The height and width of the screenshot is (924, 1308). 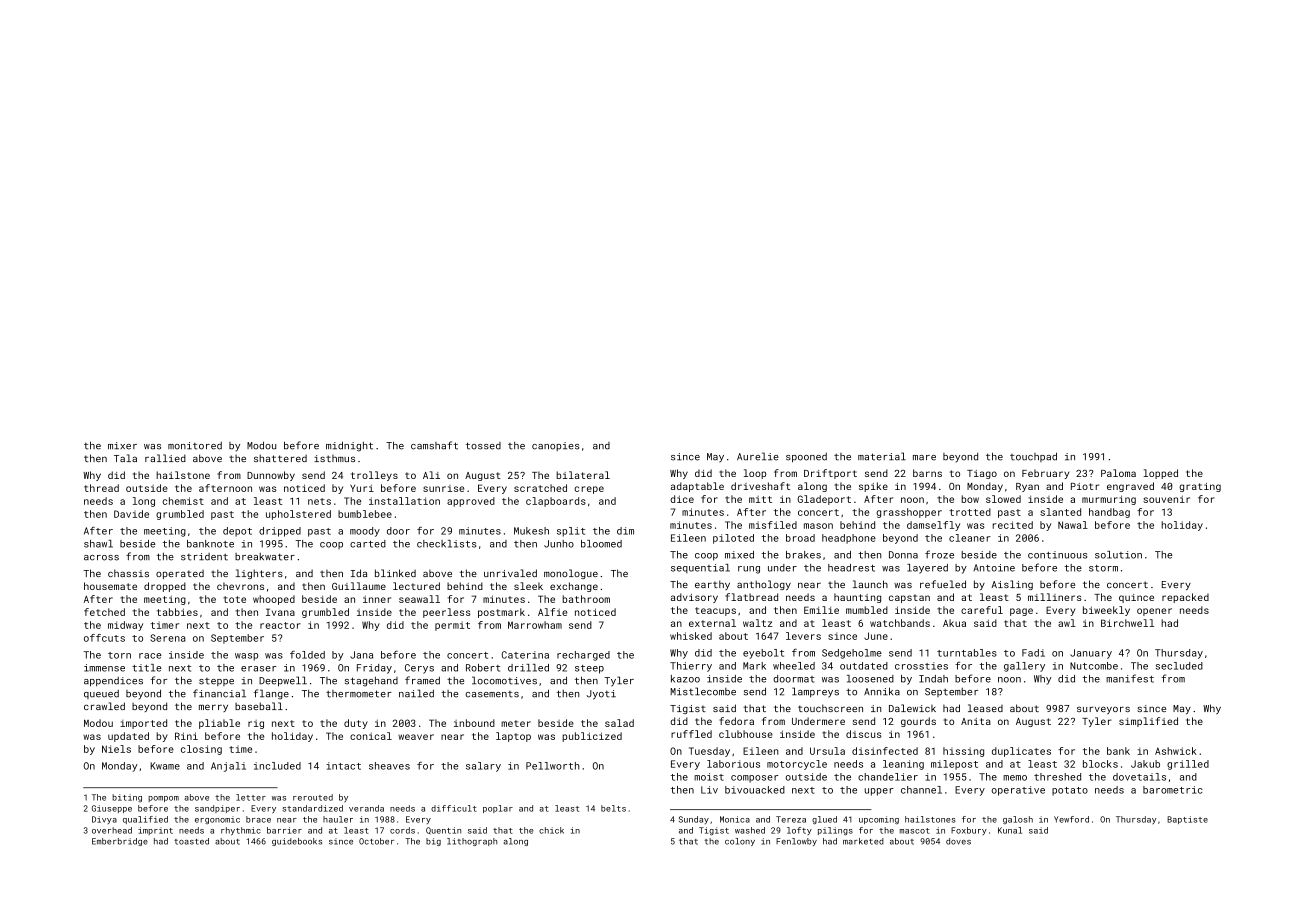 I want to click on Niels, so click(x=116, y=749).
